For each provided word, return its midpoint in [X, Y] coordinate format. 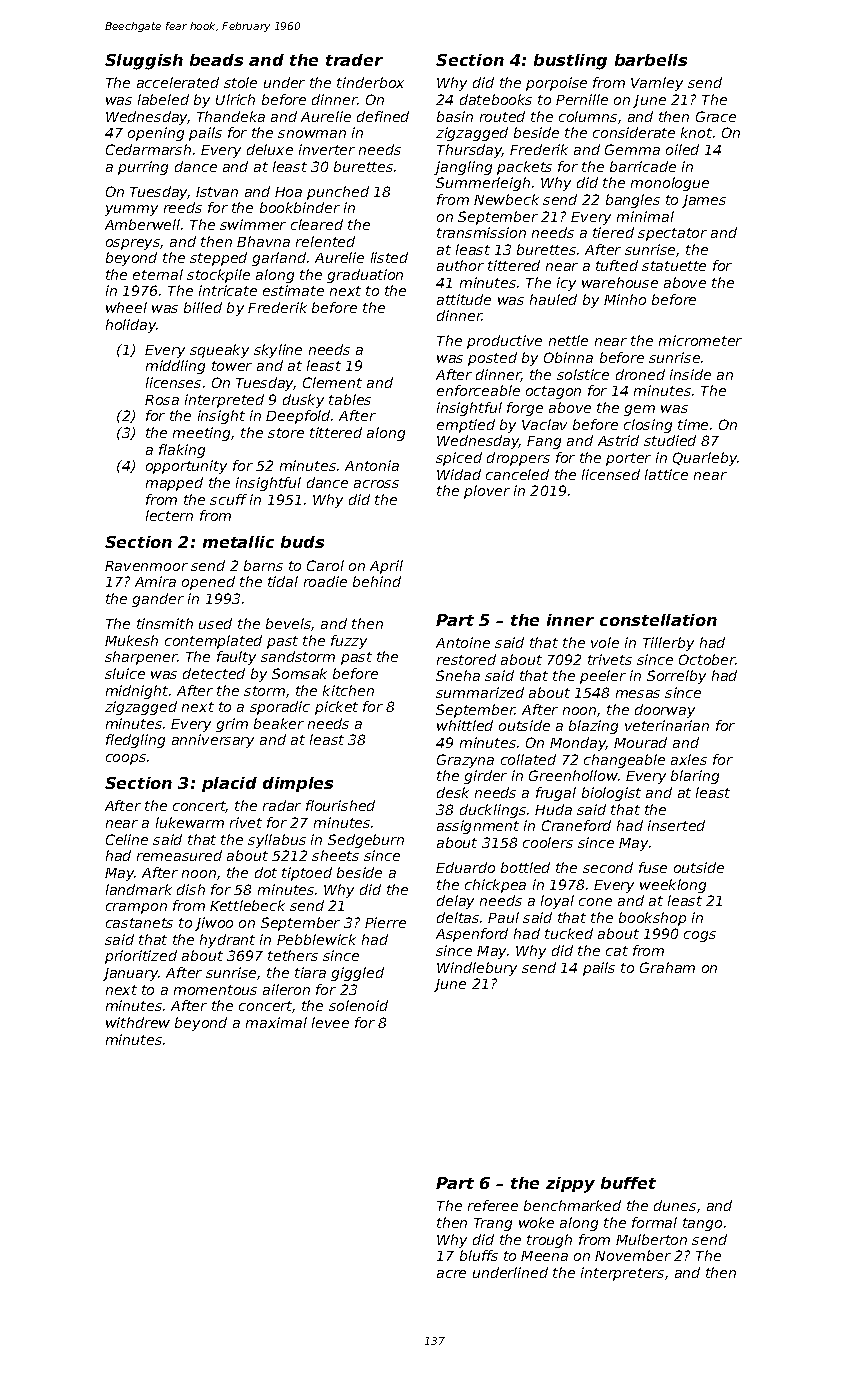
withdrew [138, 1022]
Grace [716, 116]
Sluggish [144, 62]
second [608, 867]
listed [389, 257]
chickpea [495, 886]
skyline [278, 351]
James [704, 201]
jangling [463, 168]
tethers [293, 955]
